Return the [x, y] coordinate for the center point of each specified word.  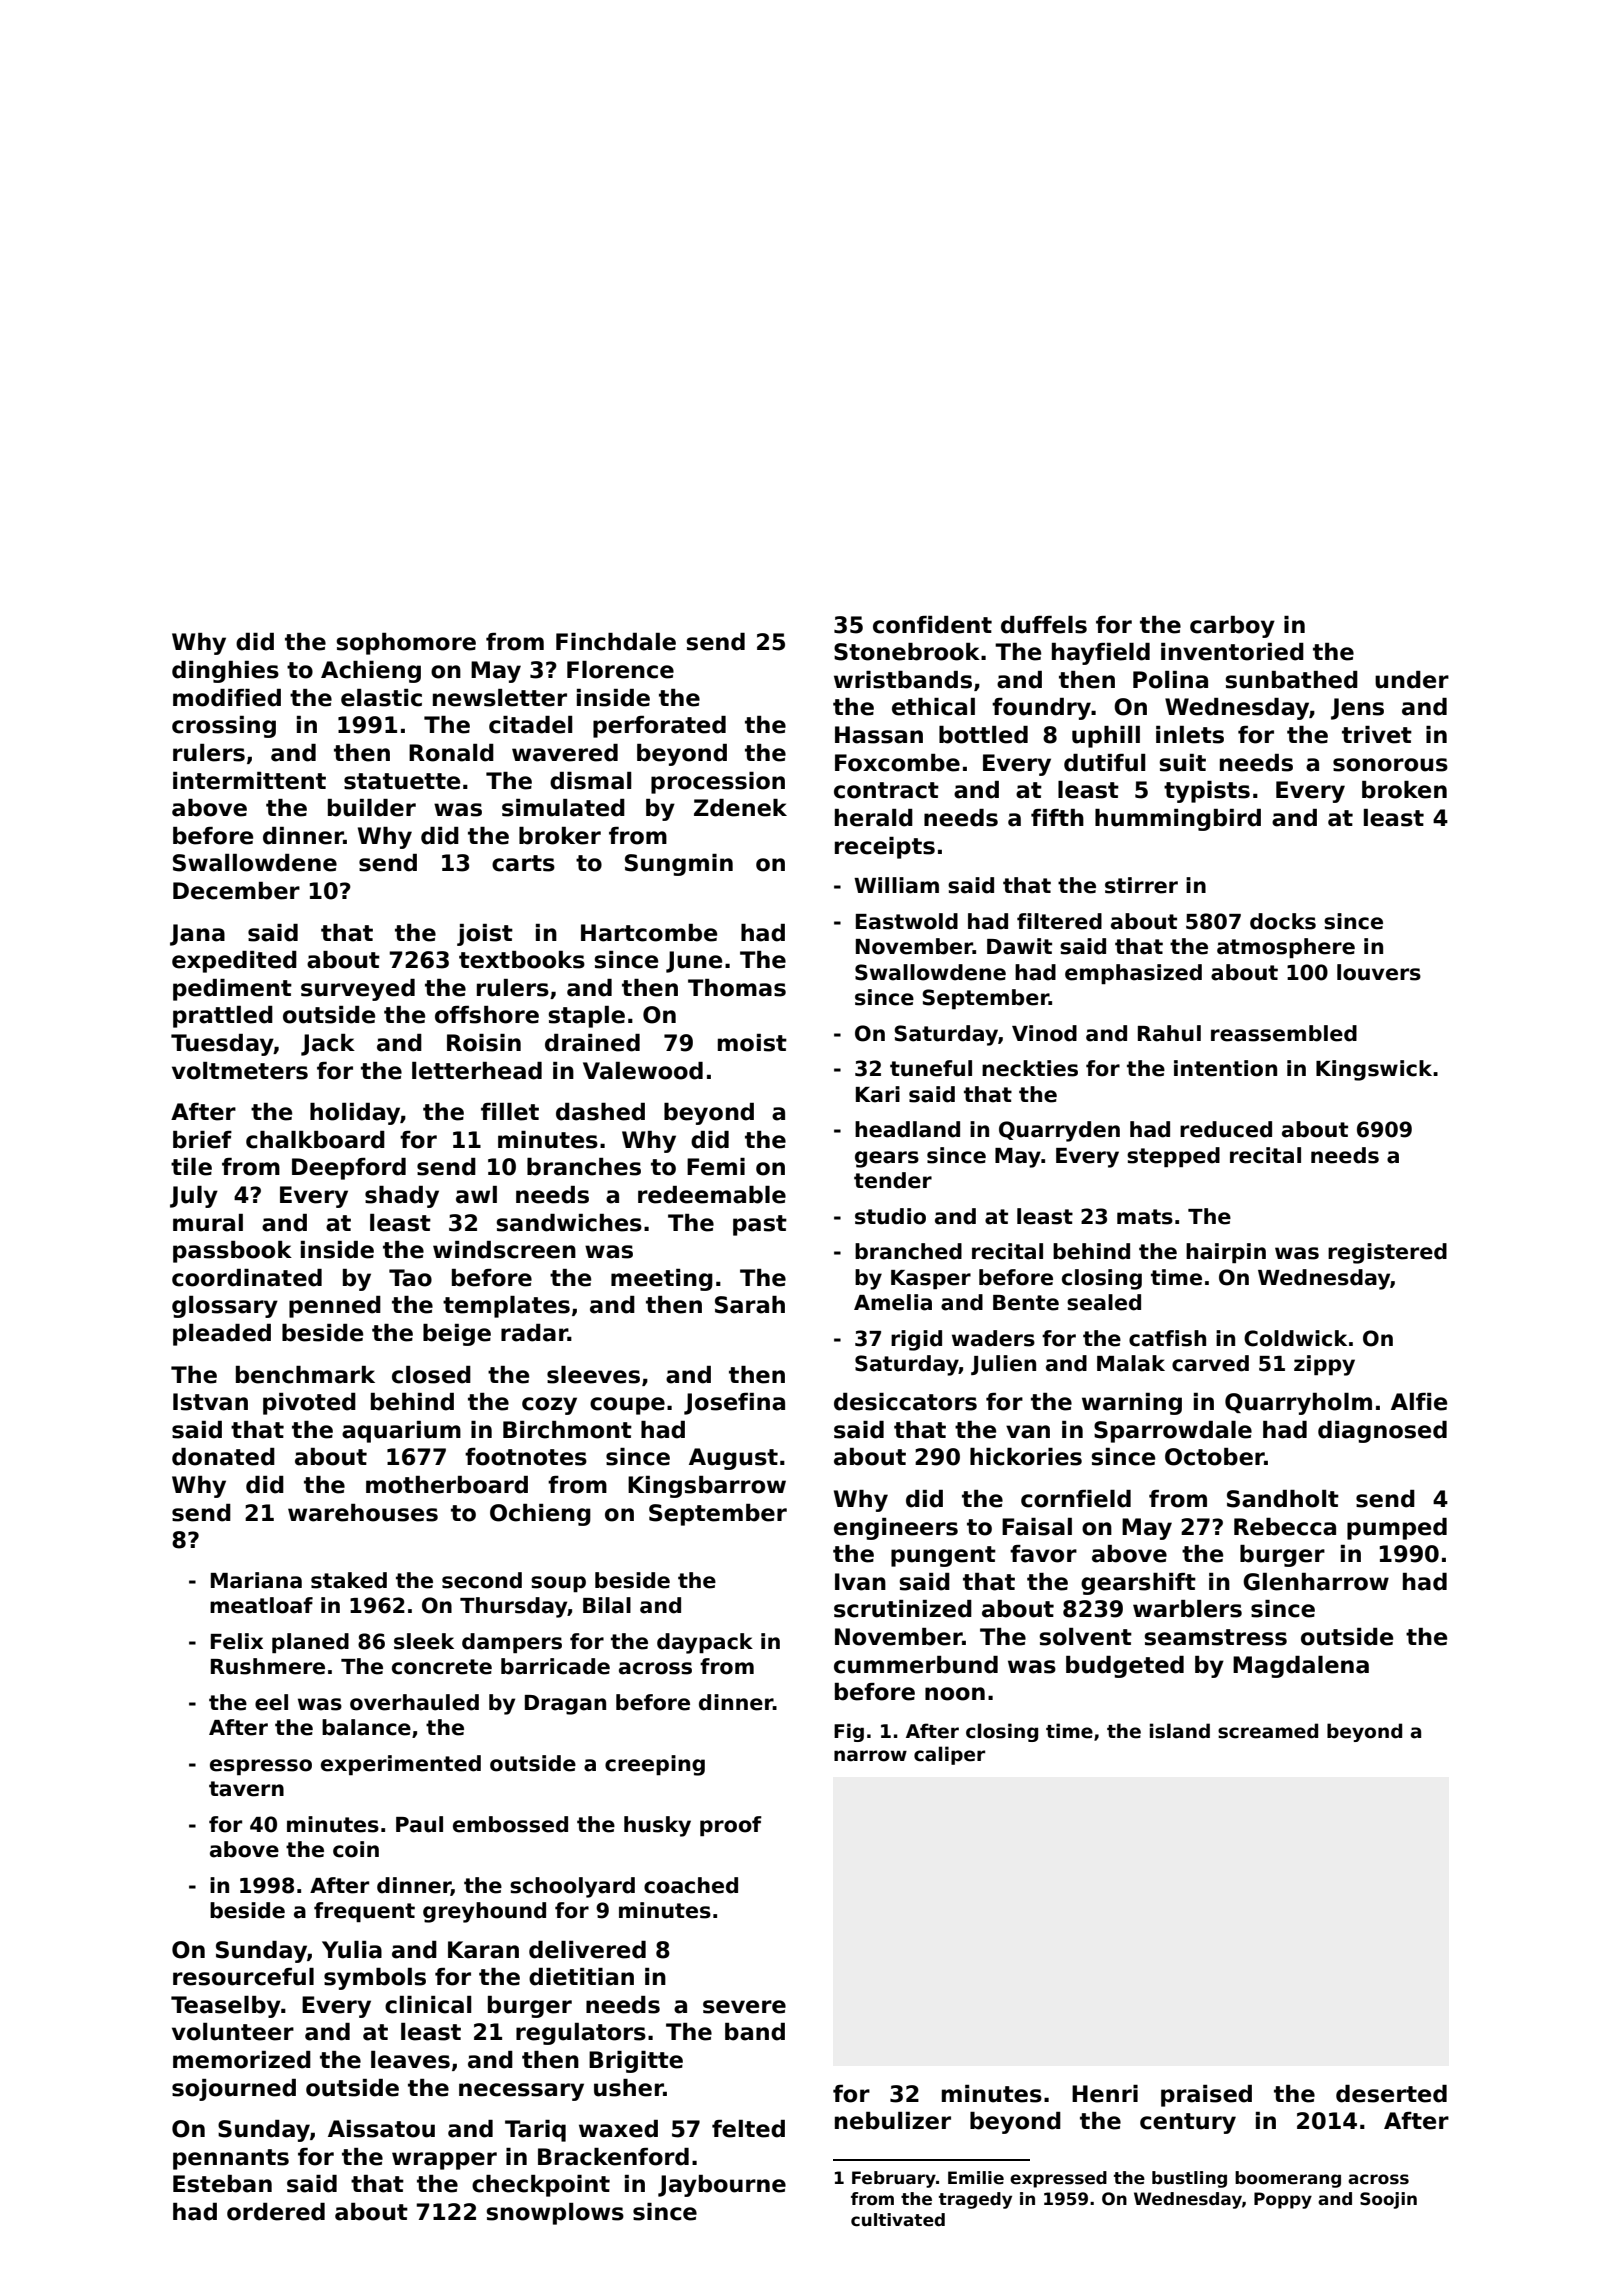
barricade [555, 1666]
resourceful [243, 1977]
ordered [276, 2212]
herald [874, 818]
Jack [328, 1045]
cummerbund [916, 1665]
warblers [1187, 1609]
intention [1225, 1068]
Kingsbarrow [707, 1487]
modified [227, 698]
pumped [1397, 1529]
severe [744, 2007]
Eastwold [907, 921]
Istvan [210, 1402]
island [1180, 1731]
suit [1182, 763]
